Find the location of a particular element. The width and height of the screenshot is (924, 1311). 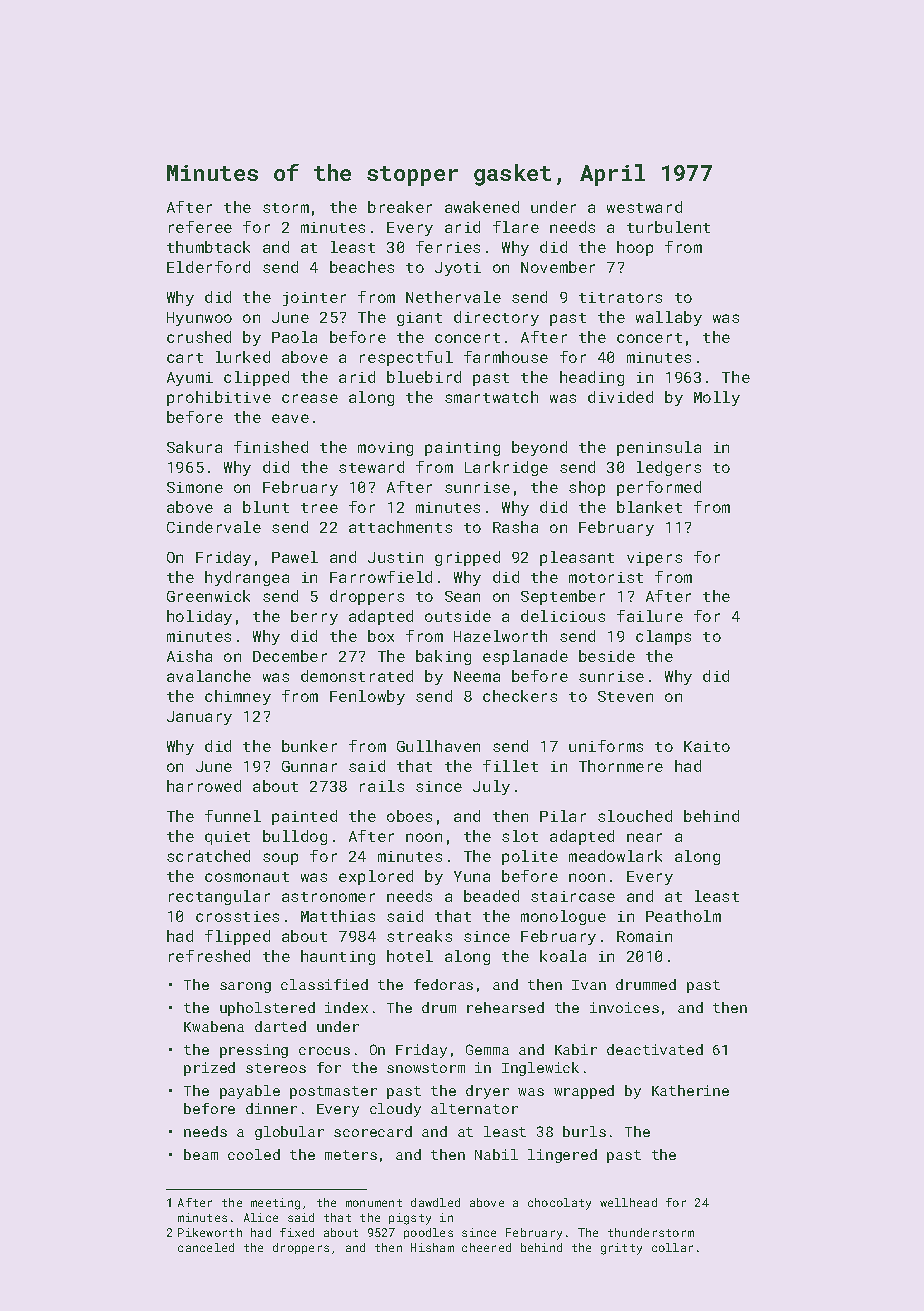

awakened is located at coordinates (482, 207).
